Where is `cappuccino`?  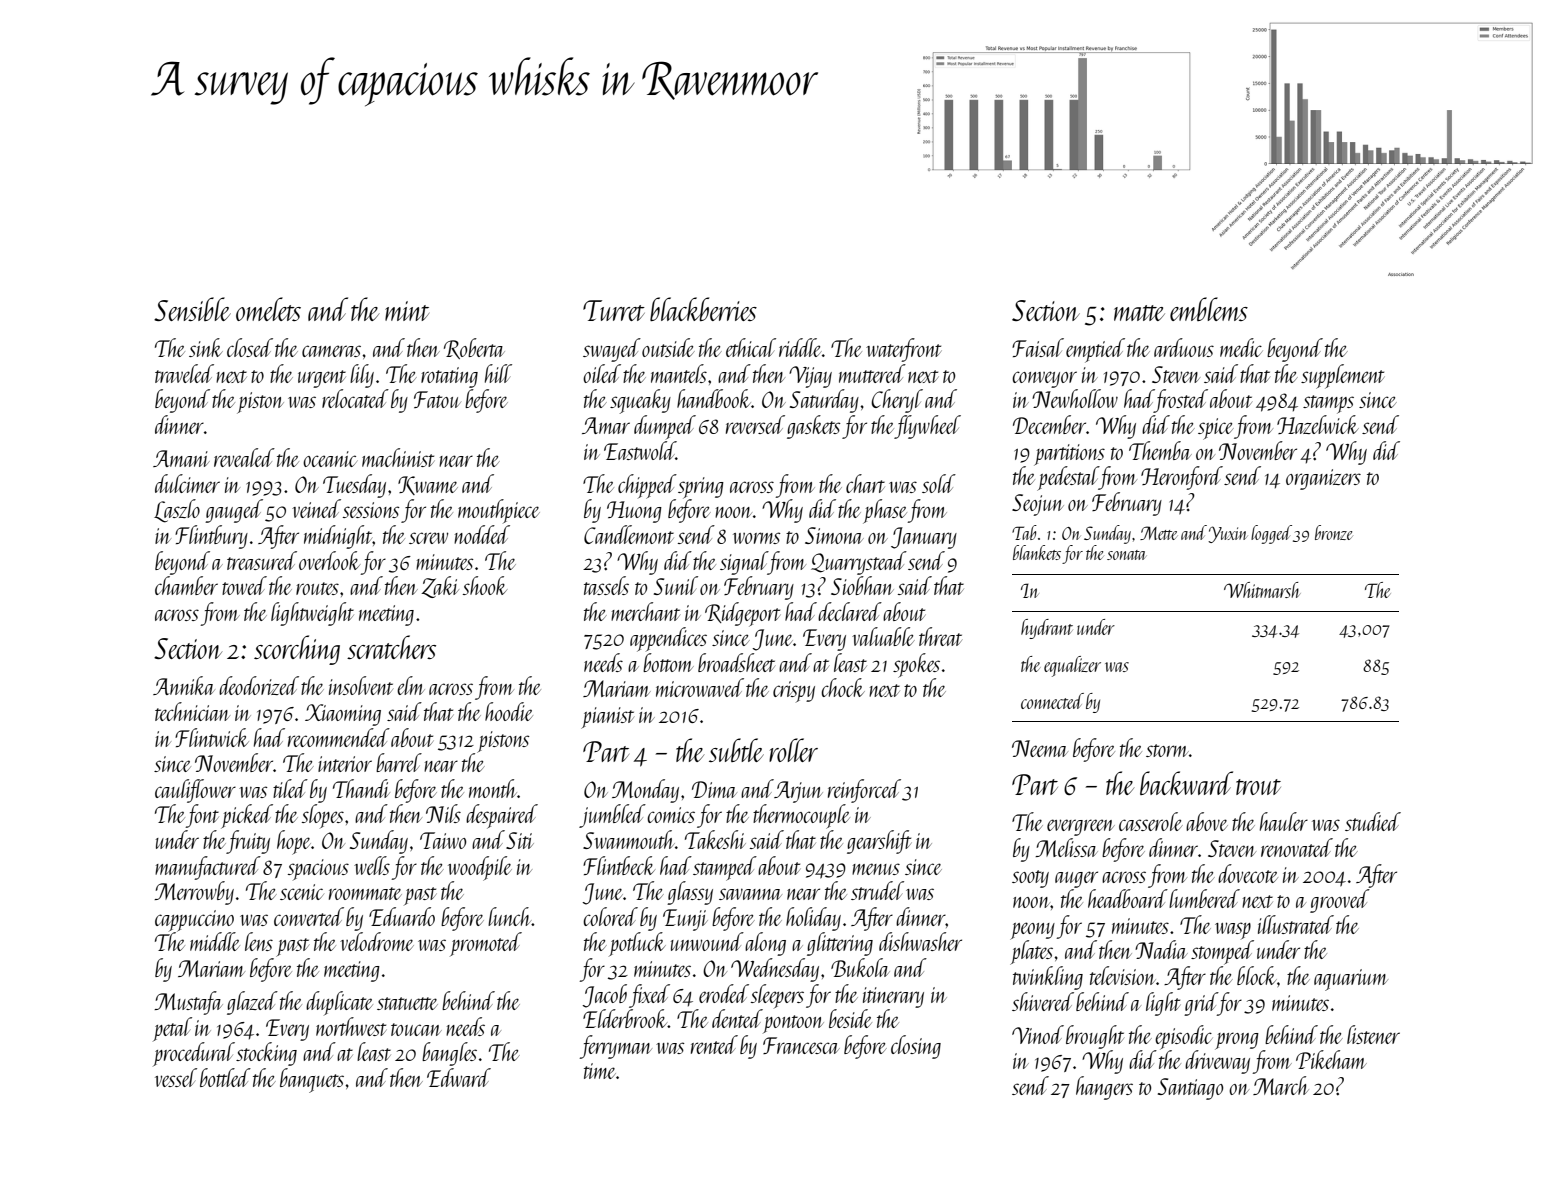
cappuccino is located at coordinates (194, 921).
